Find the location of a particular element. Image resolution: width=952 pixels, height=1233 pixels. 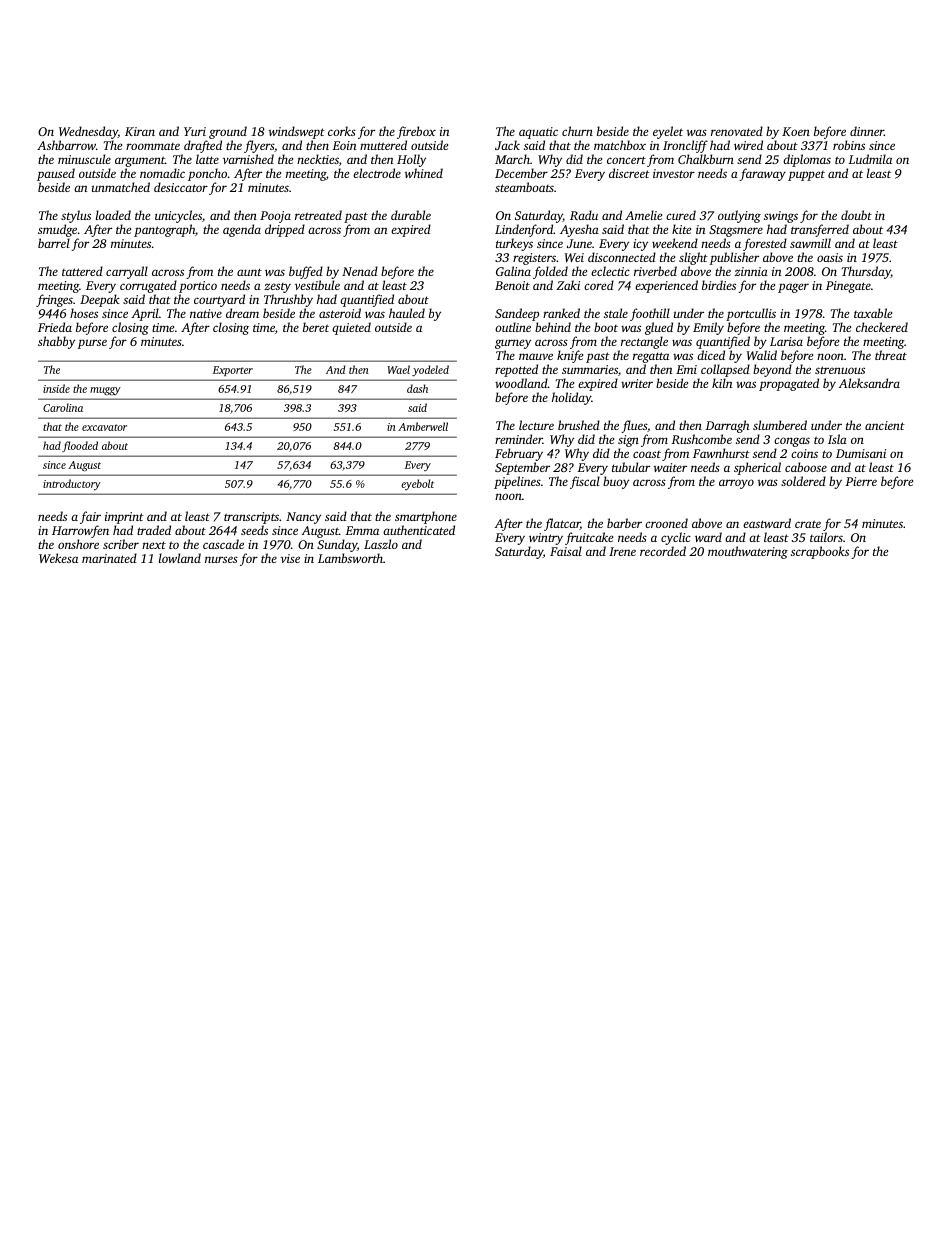

poncho is located at coordinates (207, 174).
